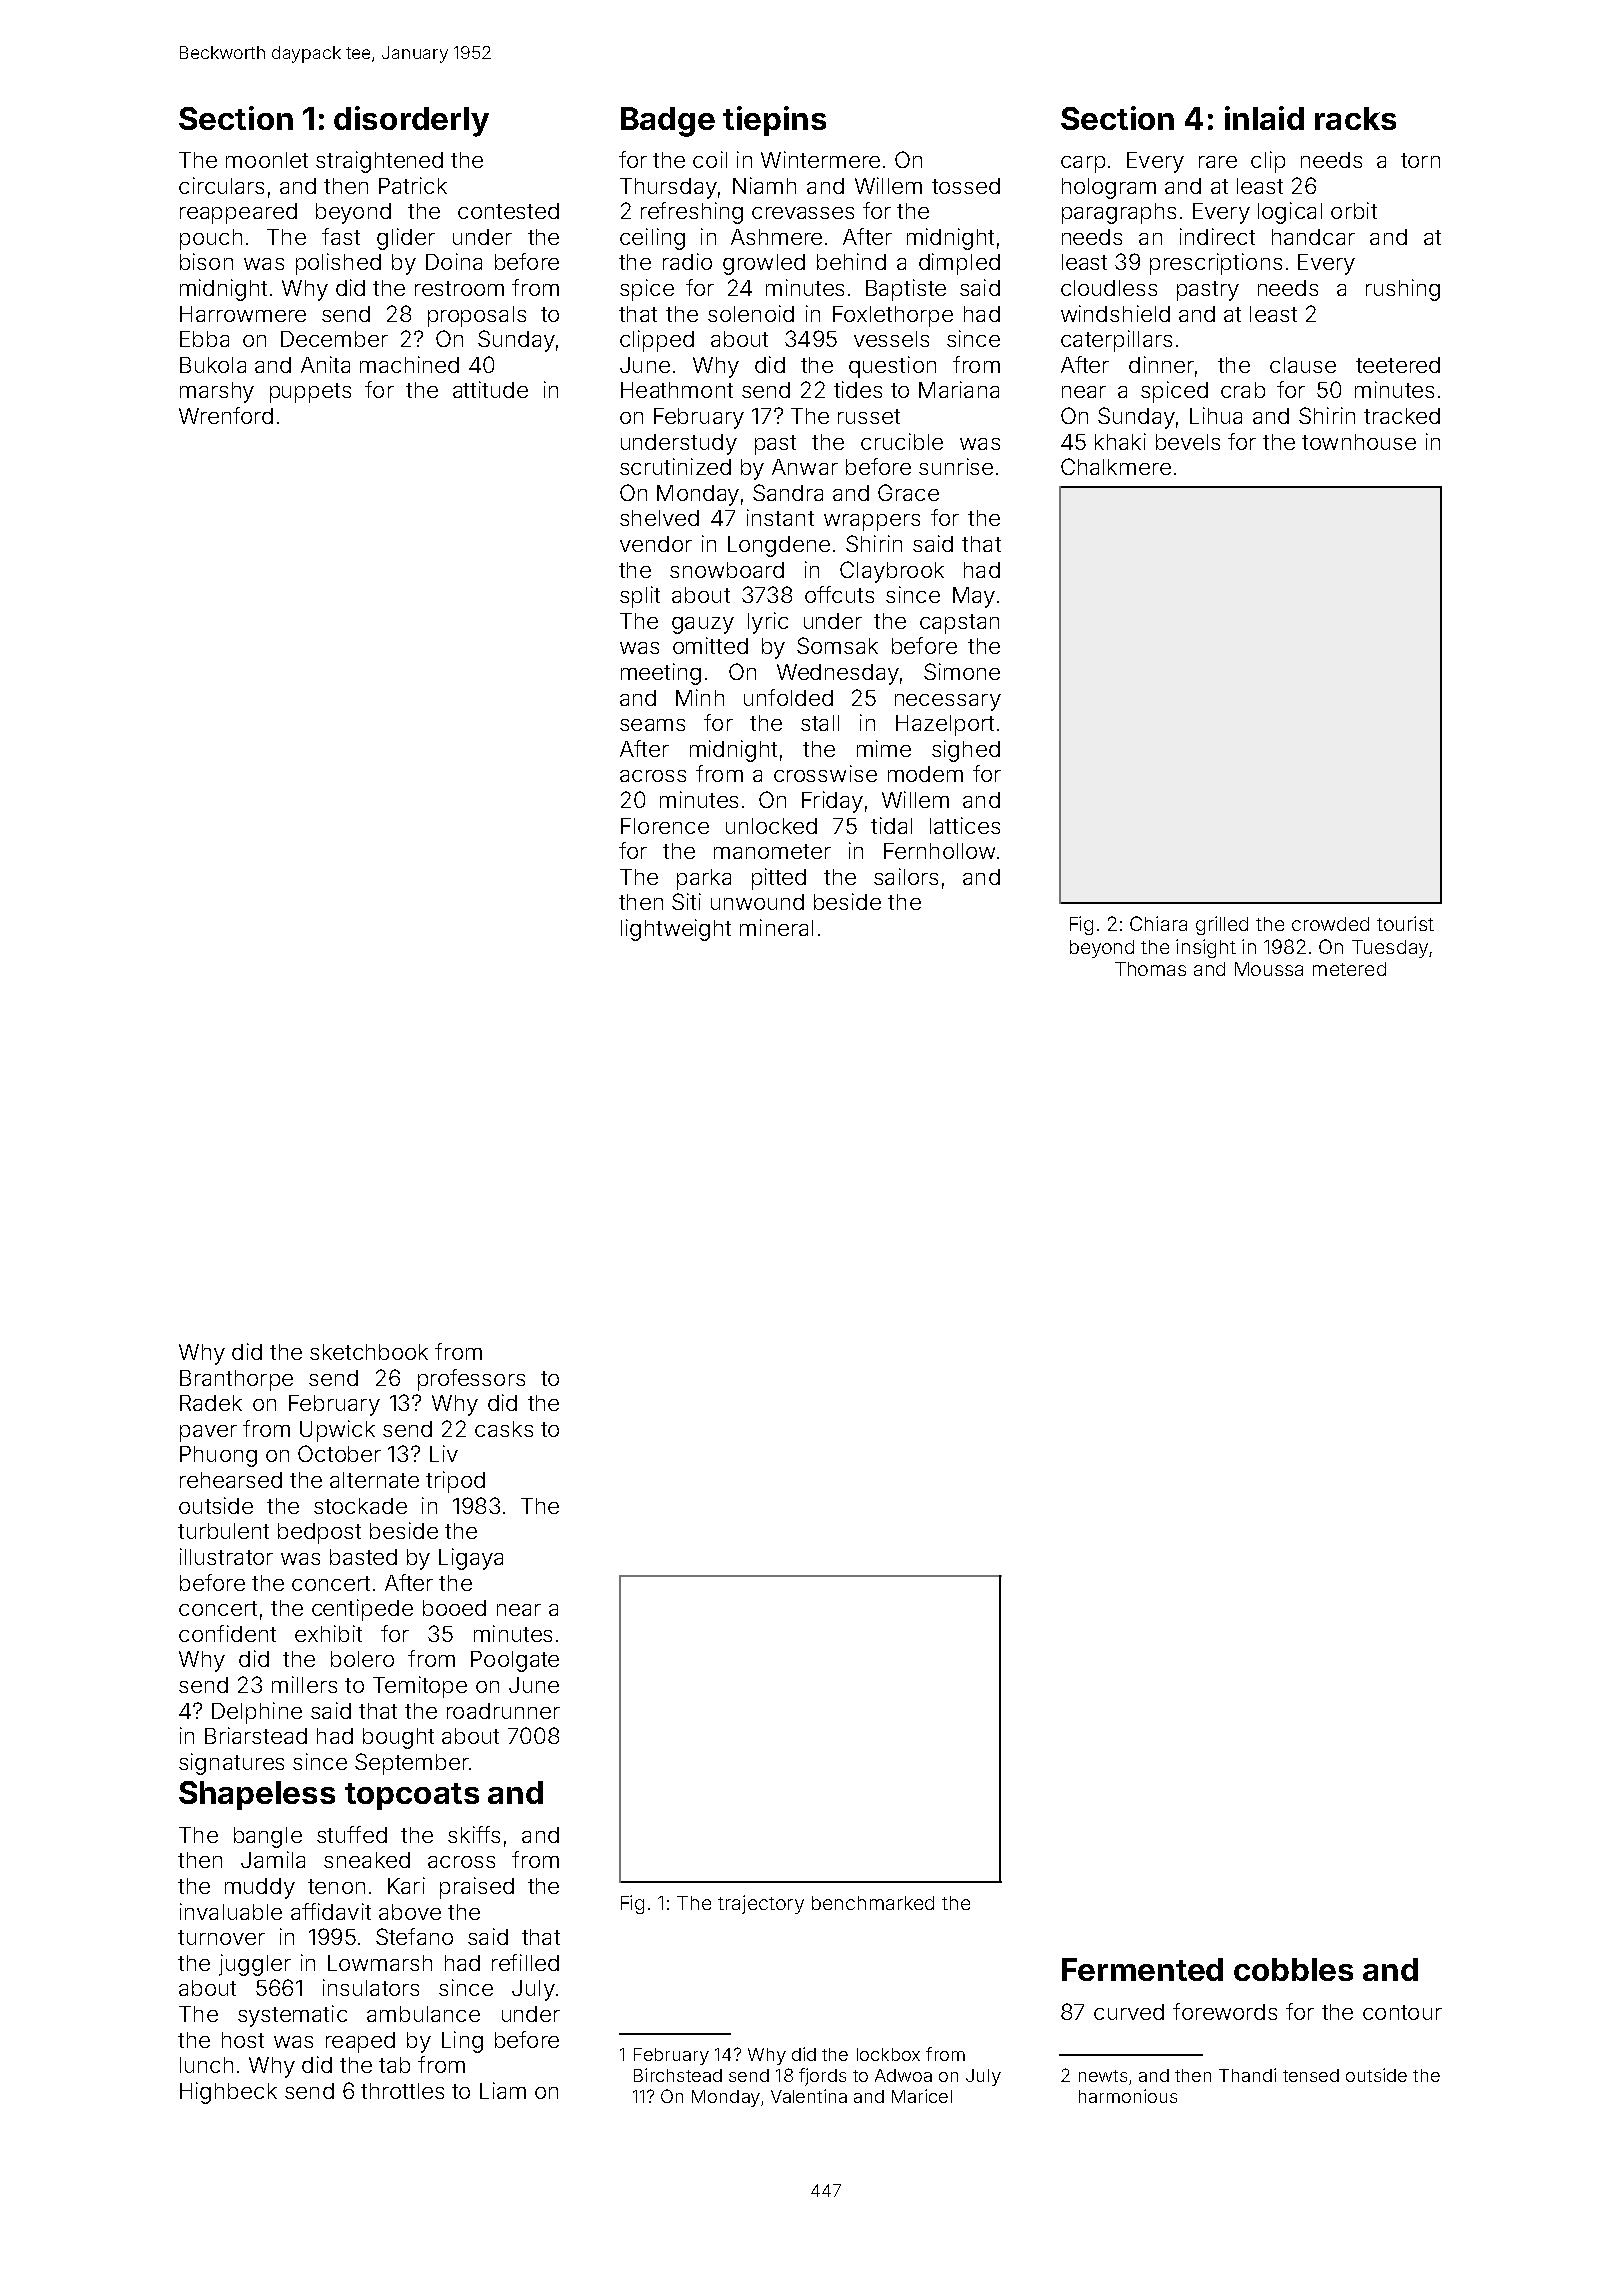 This image has width=1620, height=2292. I want to click on tourist, so click(1405, 923).
